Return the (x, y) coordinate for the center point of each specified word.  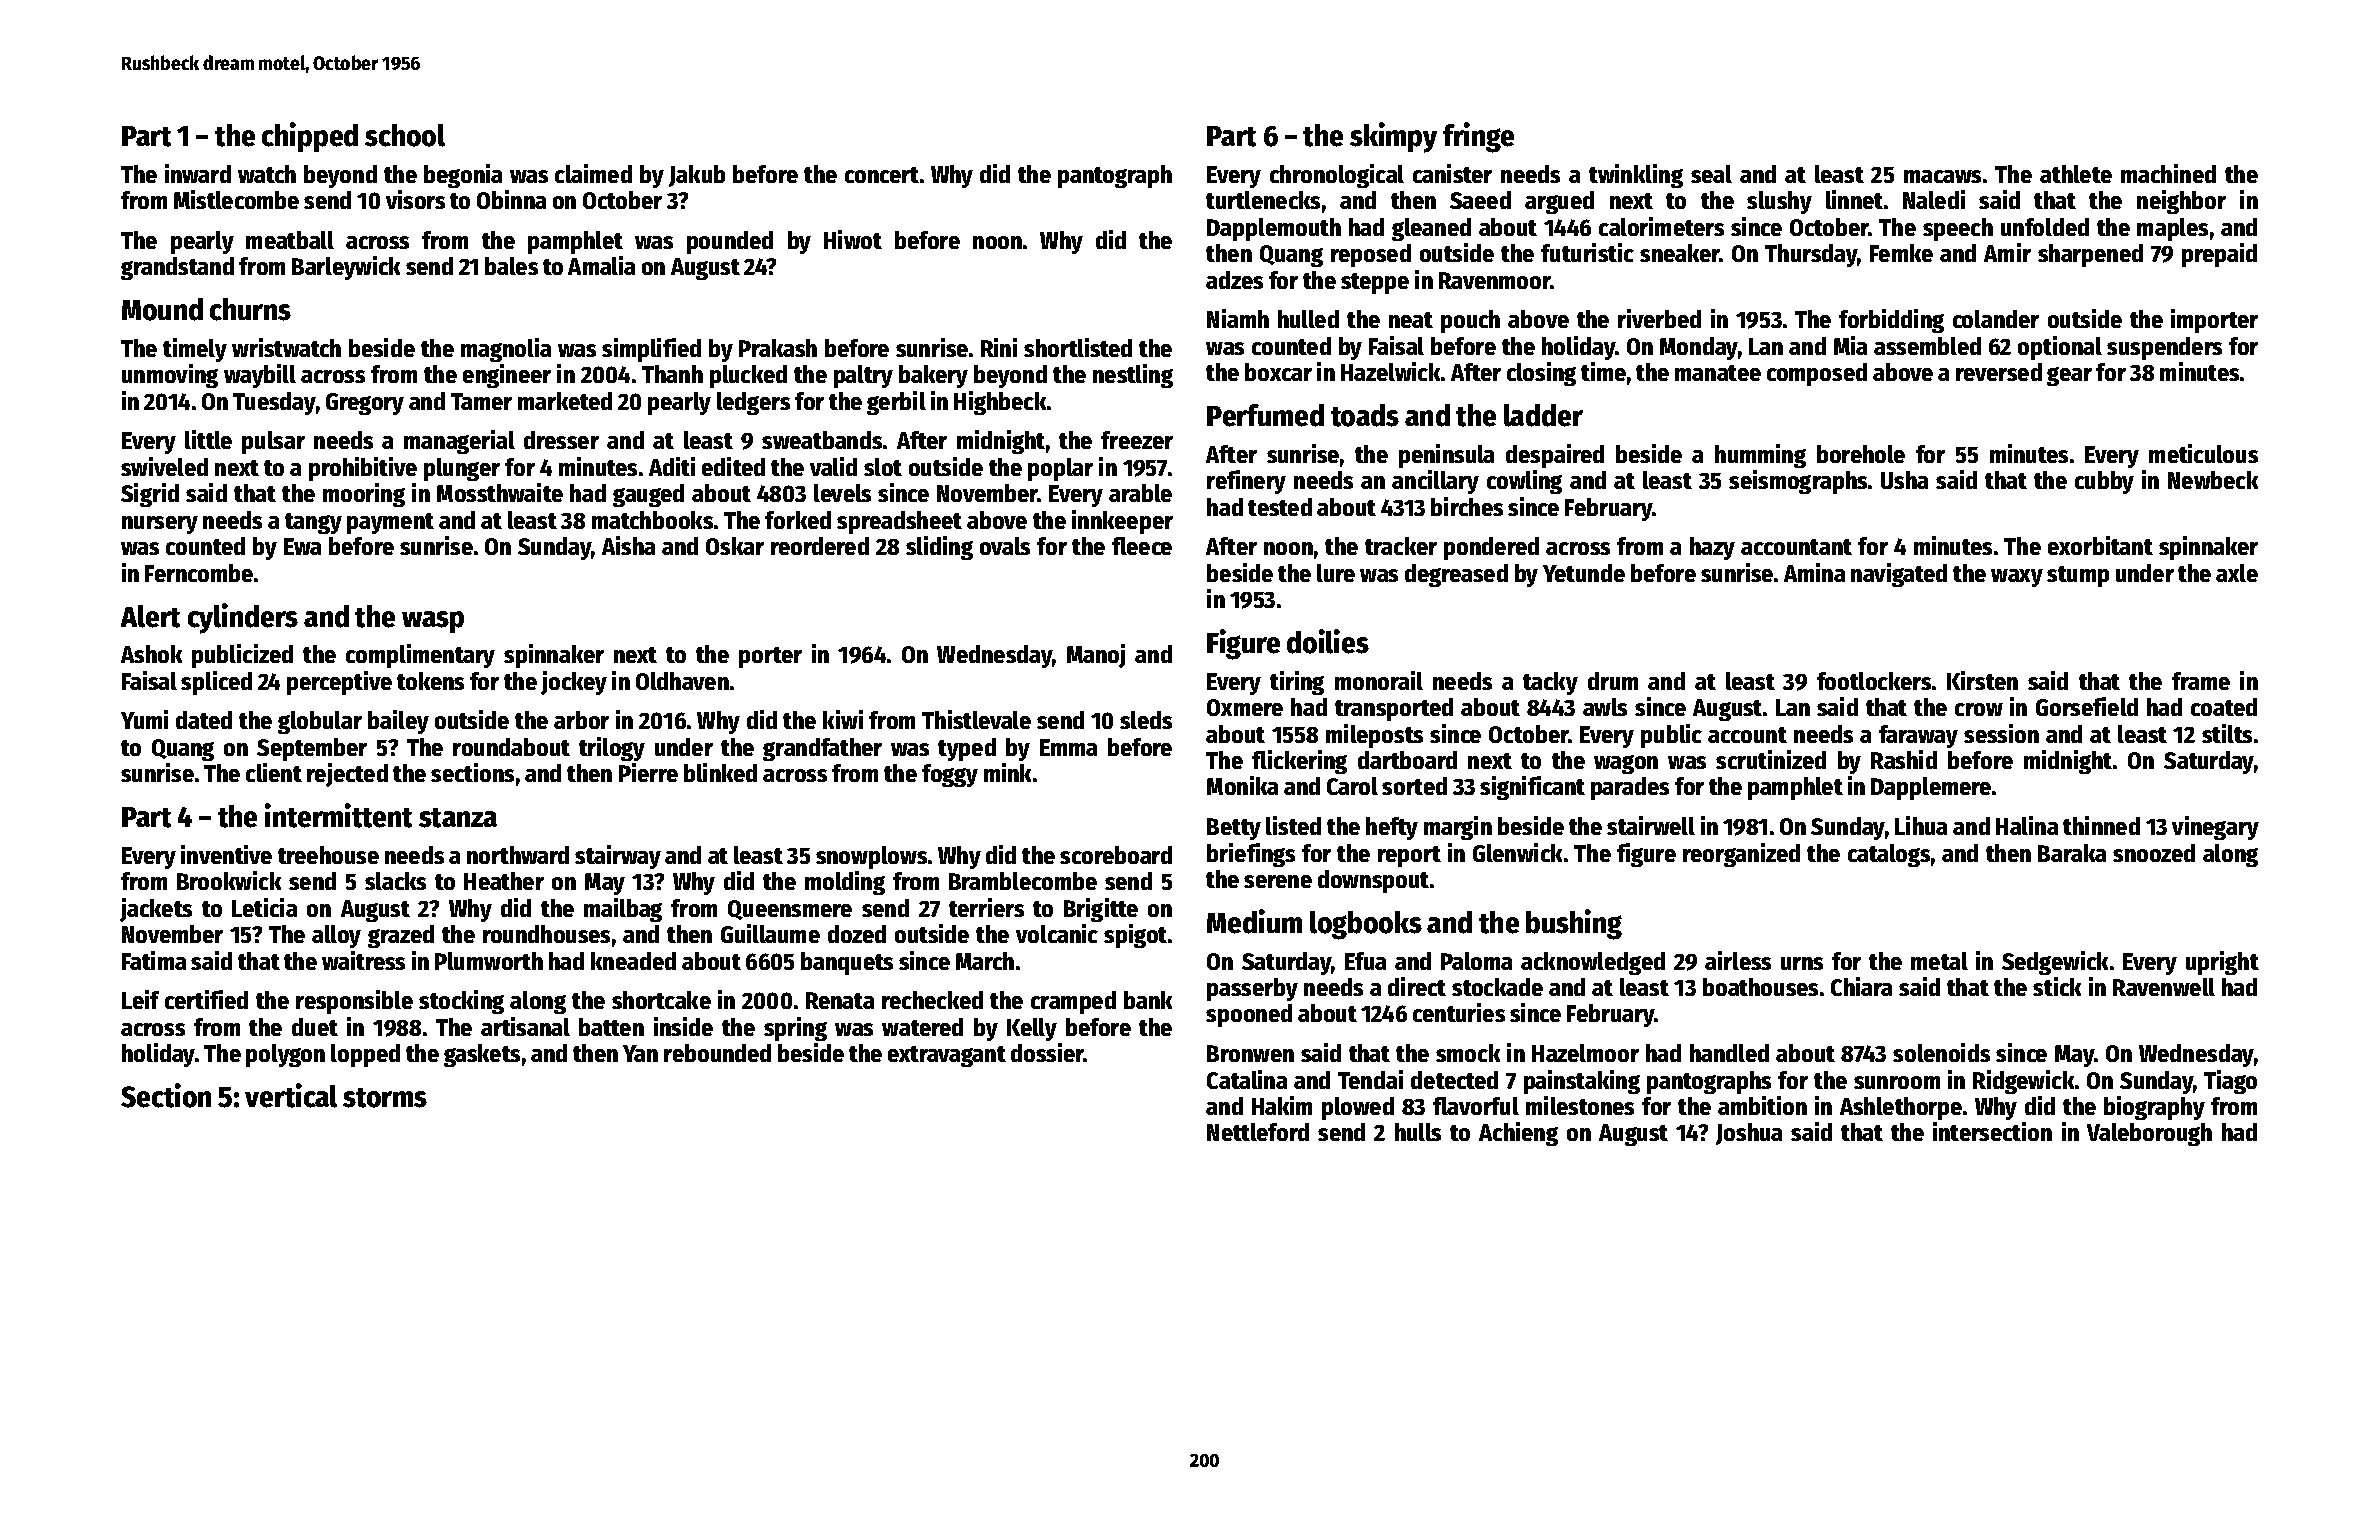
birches (1467, 506)
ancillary (1435, 482)
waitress (363, 960)
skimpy (1393, 137)
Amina (1814, 572)
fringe (1478, 137)
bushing (1574, 924)
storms (385, 1098)
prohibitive (363, 469)
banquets (847, 963)
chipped (310, 137)
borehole (1861, 454)
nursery (160, 525)
